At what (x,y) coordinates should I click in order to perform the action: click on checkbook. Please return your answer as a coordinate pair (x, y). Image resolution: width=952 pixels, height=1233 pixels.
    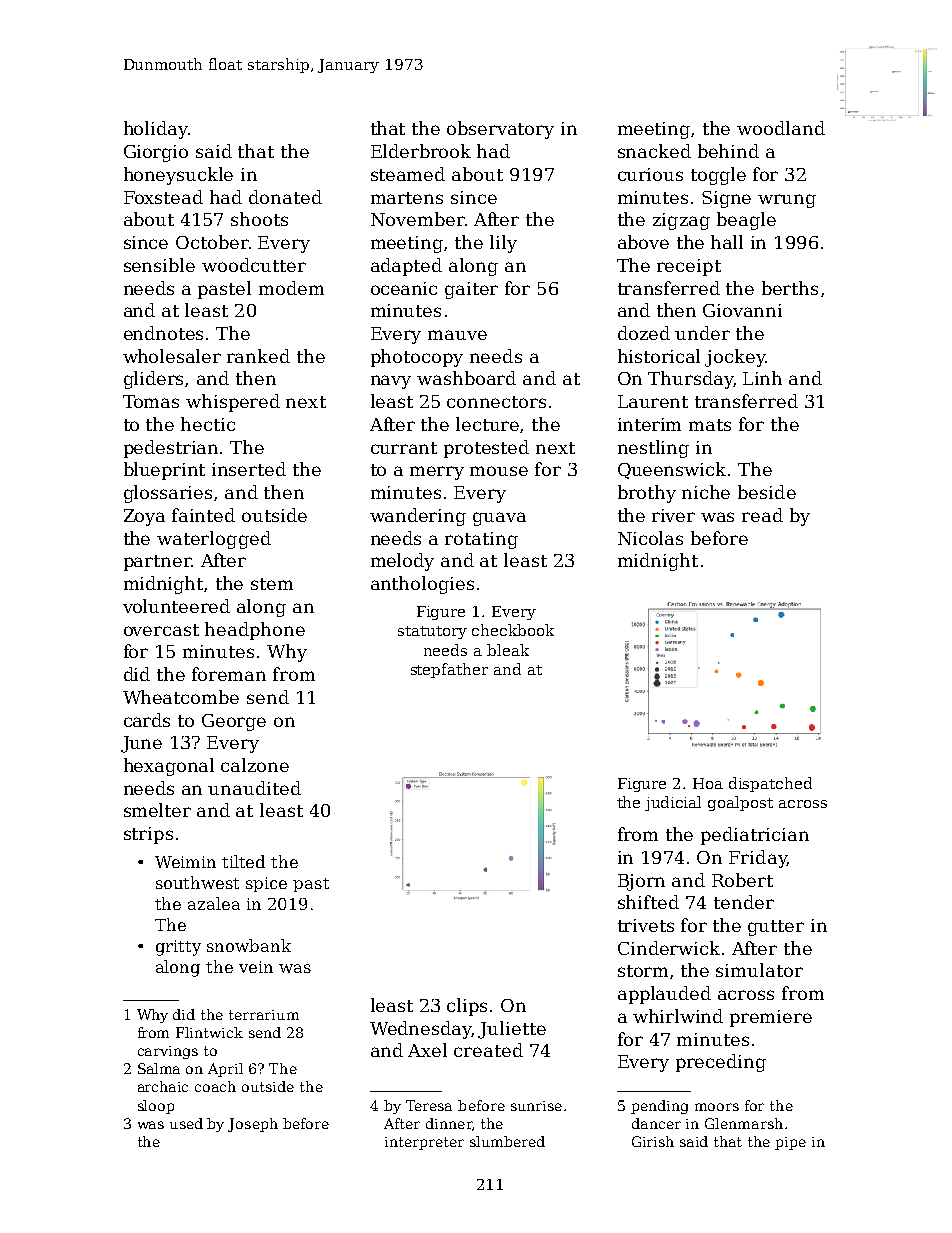
    Looking at the image, I should click on (513, 630).
